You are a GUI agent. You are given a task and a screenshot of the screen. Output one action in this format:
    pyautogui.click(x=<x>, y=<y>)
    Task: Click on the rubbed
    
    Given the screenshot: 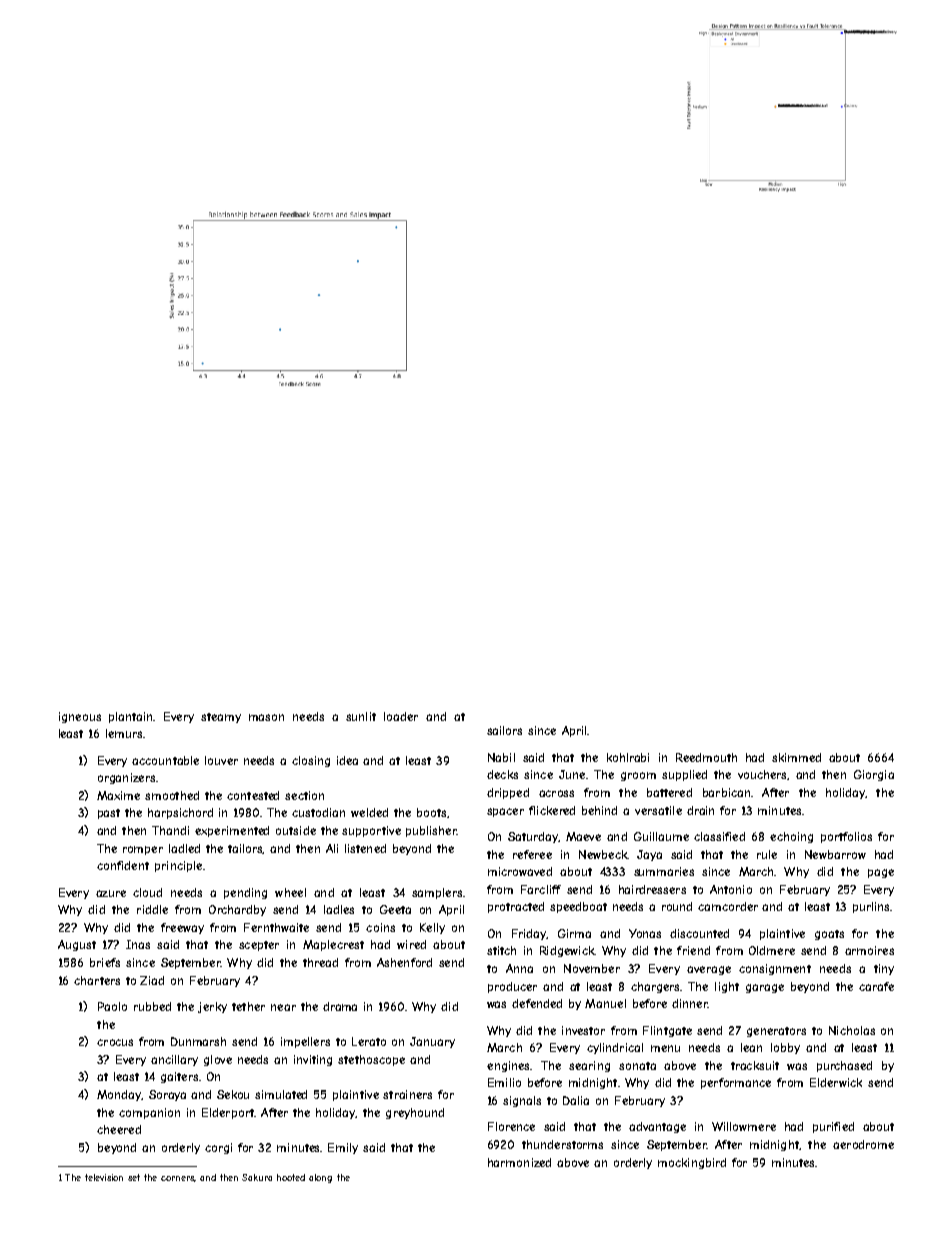 What is the action you would take?
    pyautogui.click(x=152, y=1006)
